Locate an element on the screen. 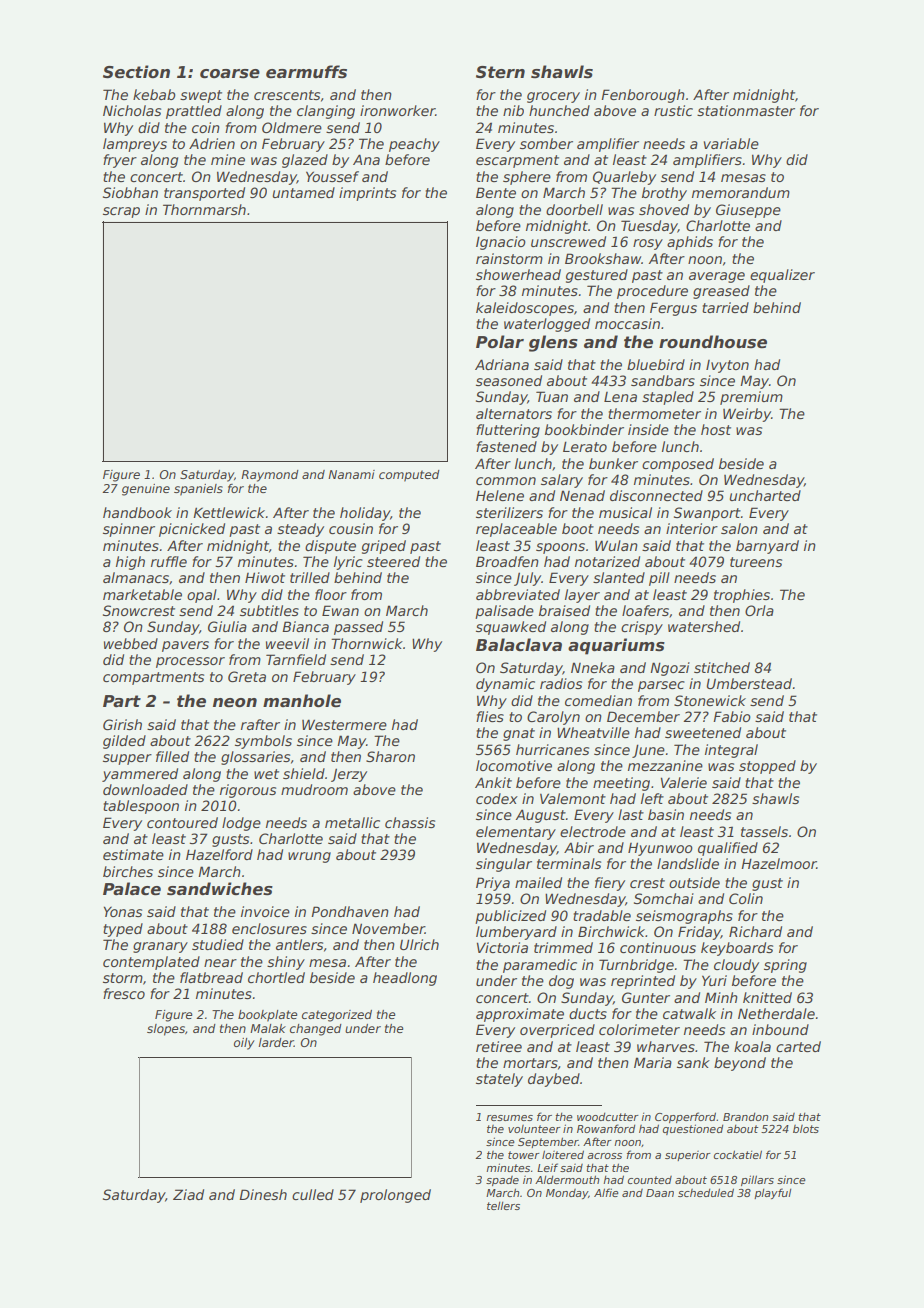 This screenshot has height=1308, width=924. rosy is located at coordinates (648, 244).
